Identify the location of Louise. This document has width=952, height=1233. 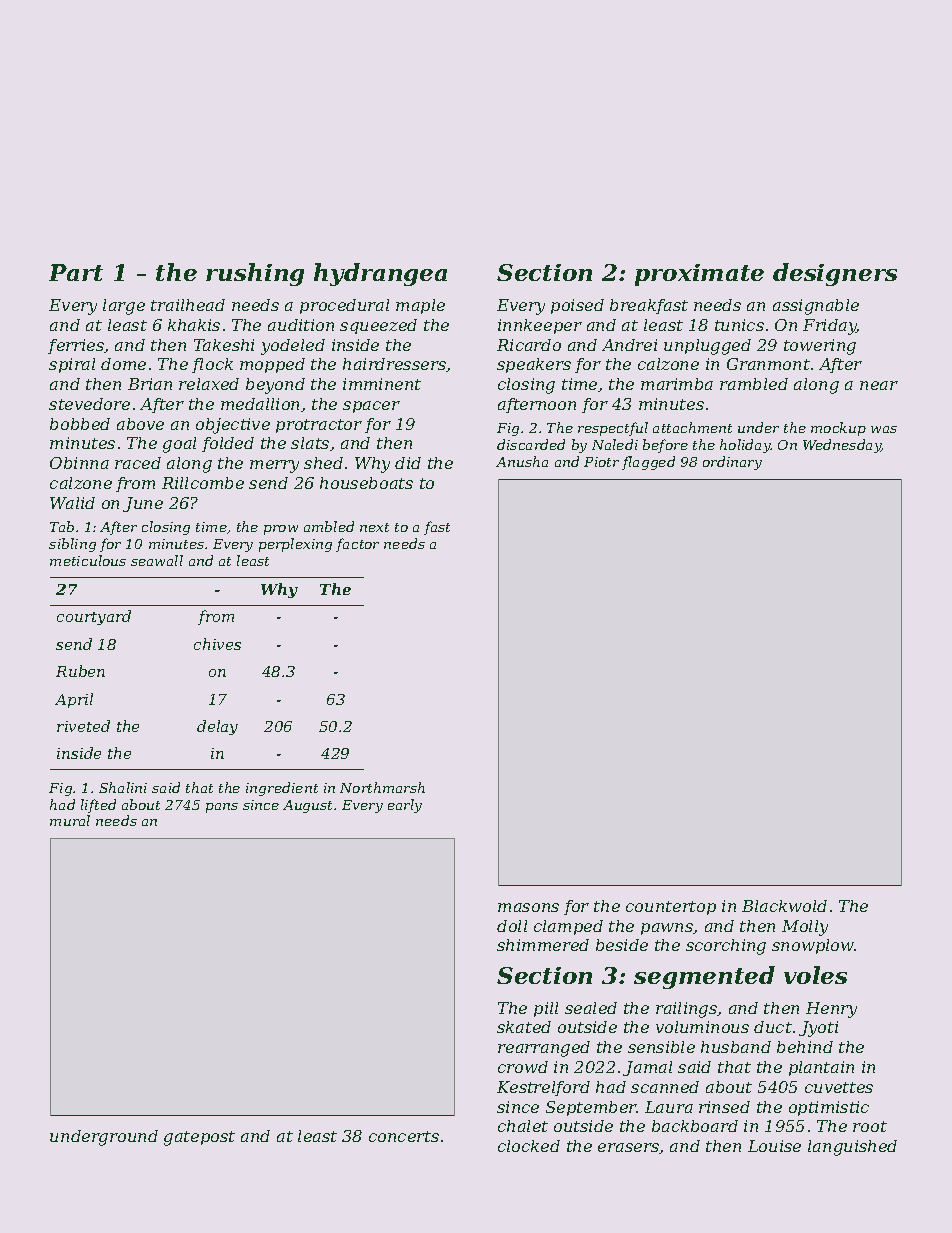
(774, 1146).
